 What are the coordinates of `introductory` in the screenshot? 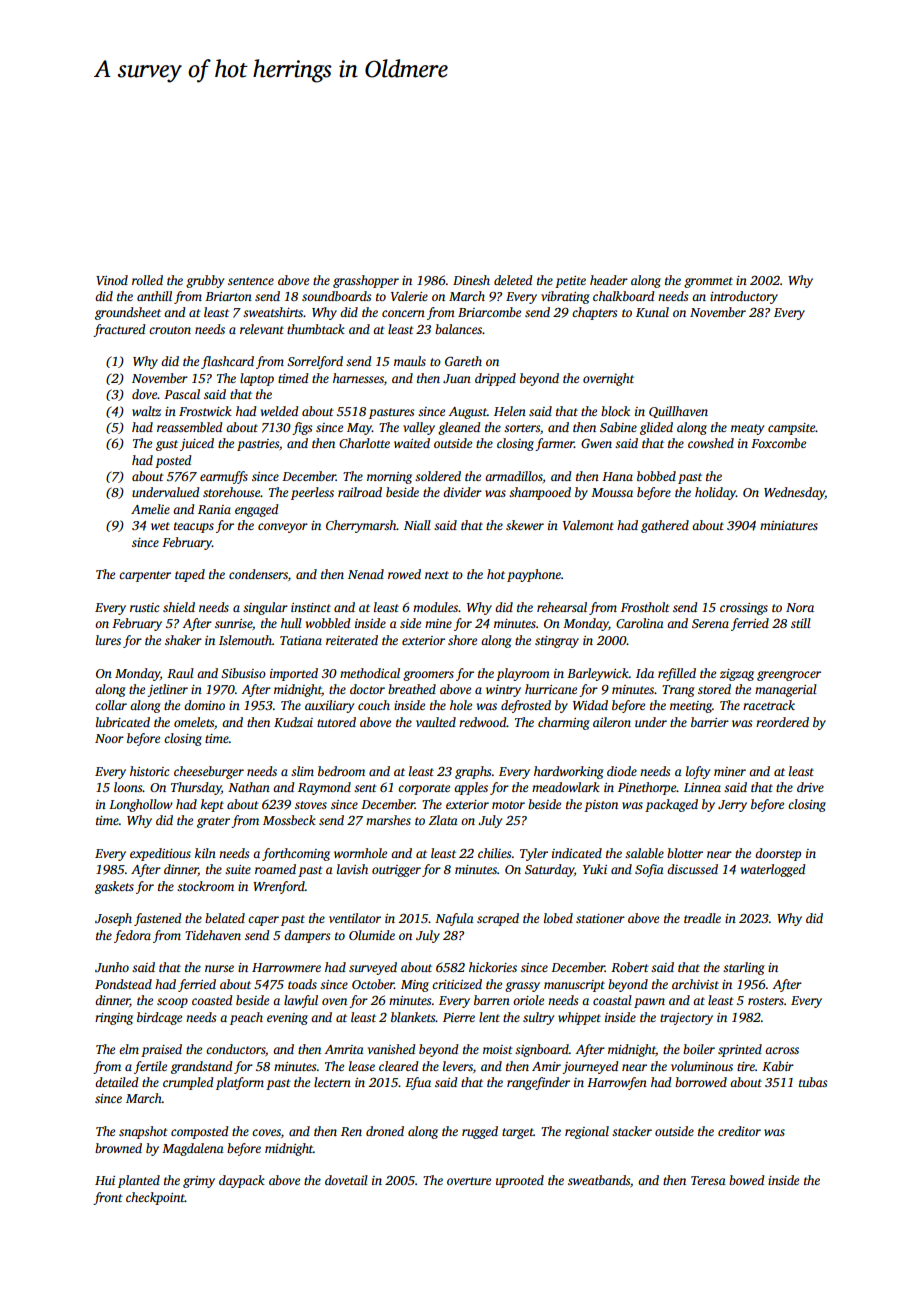 It's located at (744, 297).
